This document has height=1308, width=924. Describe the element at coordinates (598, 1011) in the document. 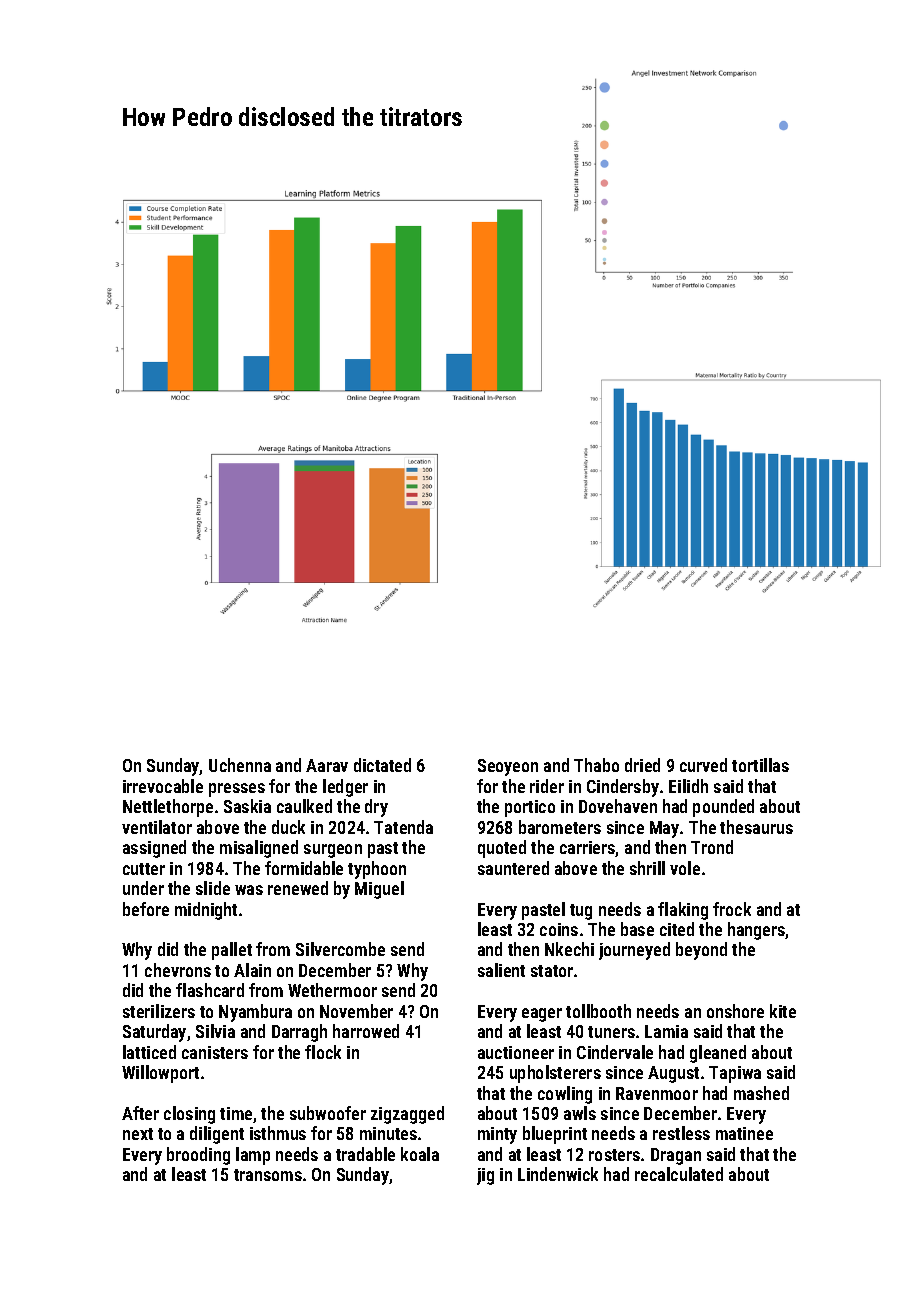

I see `tollbooth` at that location.
